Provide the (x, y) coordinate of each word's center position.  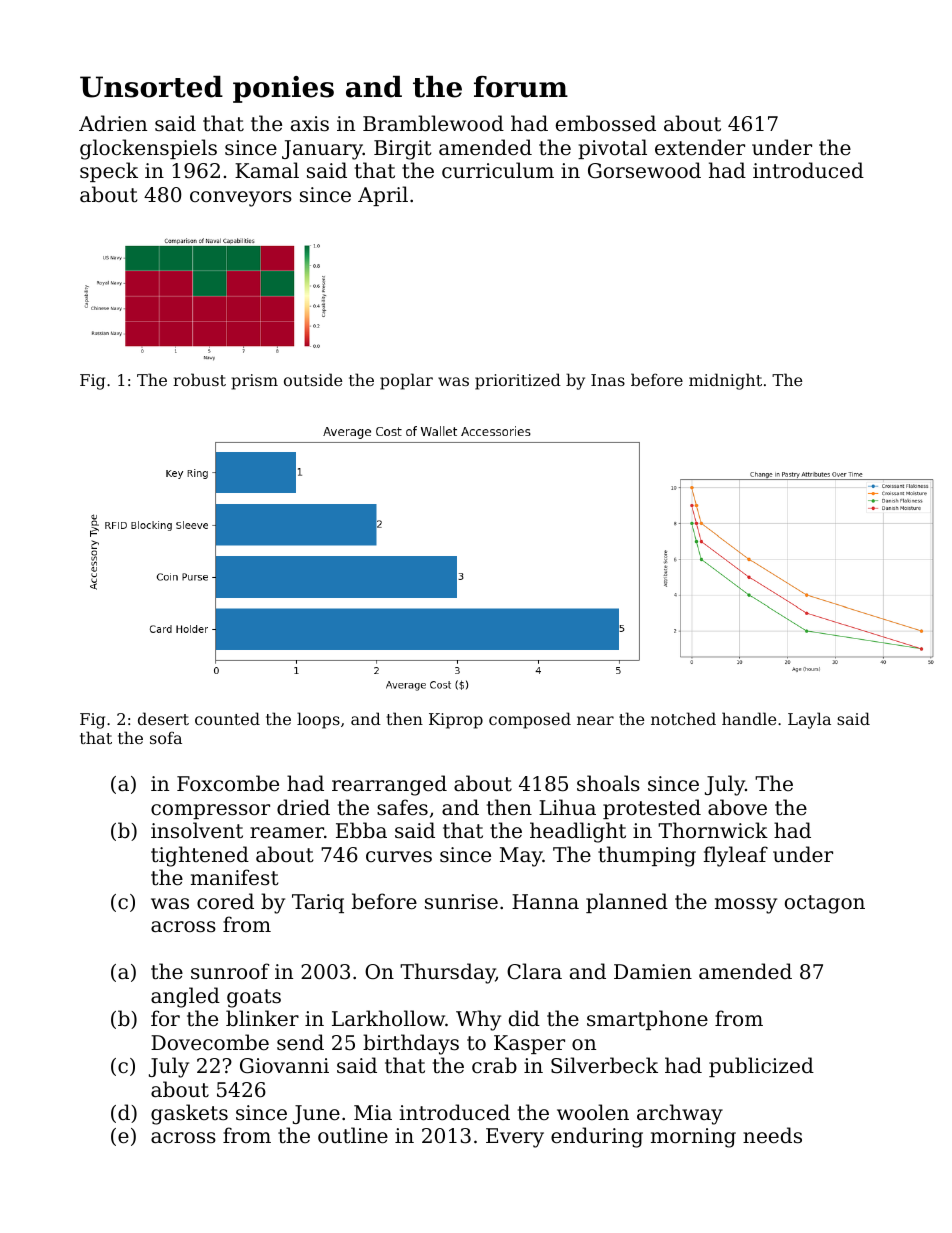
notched (683, 718)
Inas (608, 380)
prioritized (518, 381)
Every (515, 1138)
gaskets (189, 1114)
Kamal (267, 170)
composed (530, 720)
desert (163, 718)
